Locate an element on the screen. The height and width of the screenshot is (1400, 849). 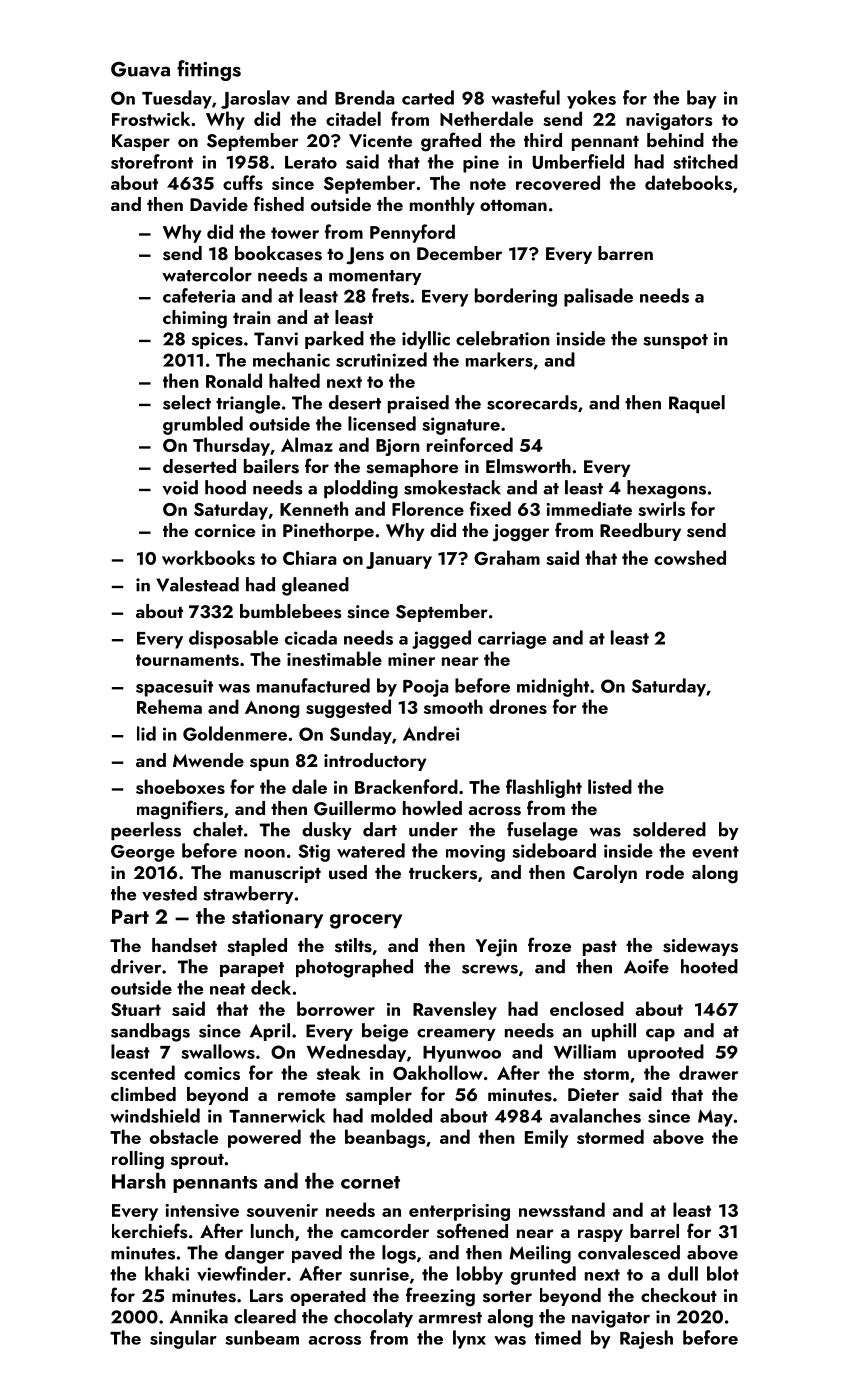
workbooks is located at coordinates (208, 557).
